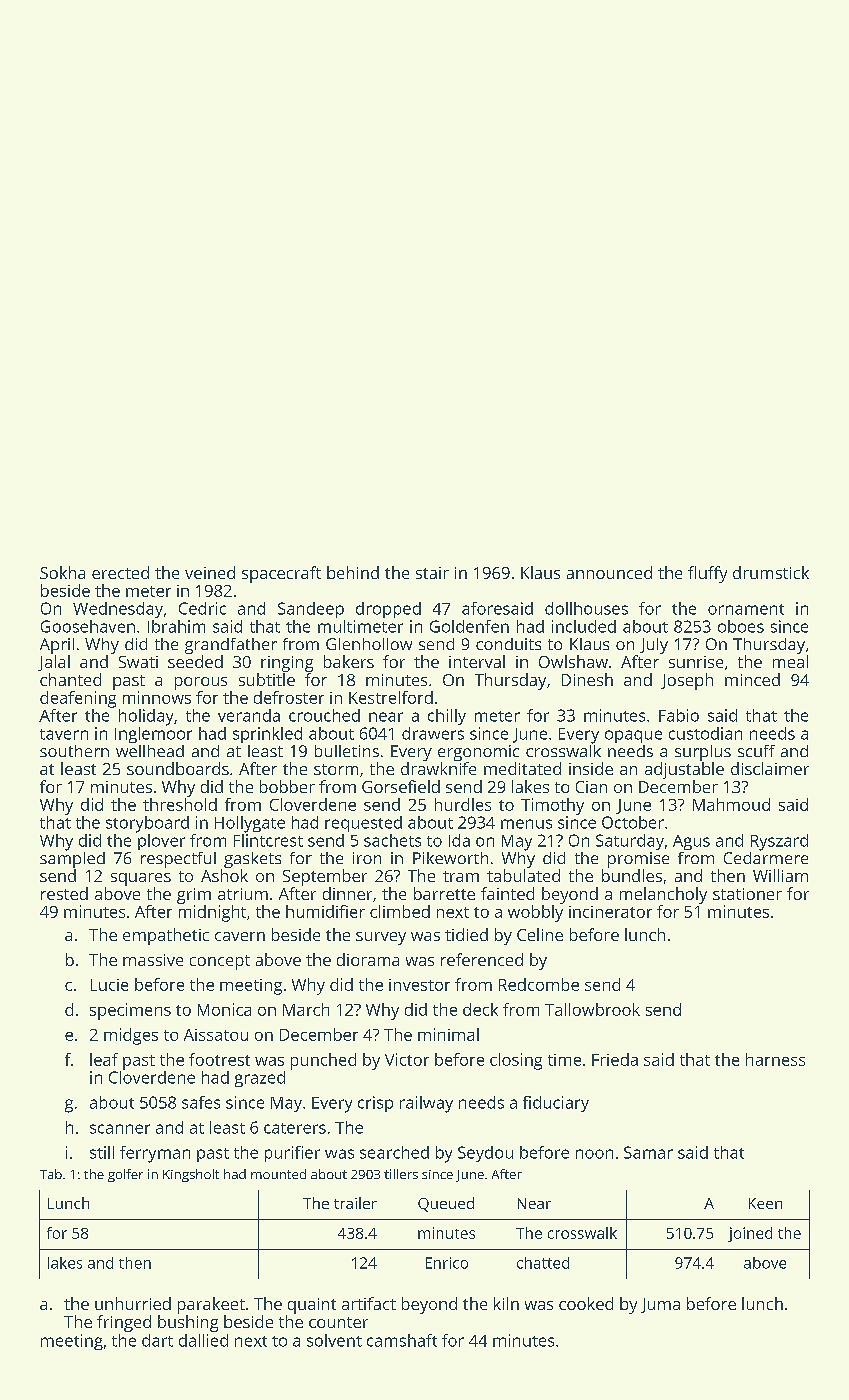 The image size is (849, 1400). I want to click on dart, so click(157, 1340).
